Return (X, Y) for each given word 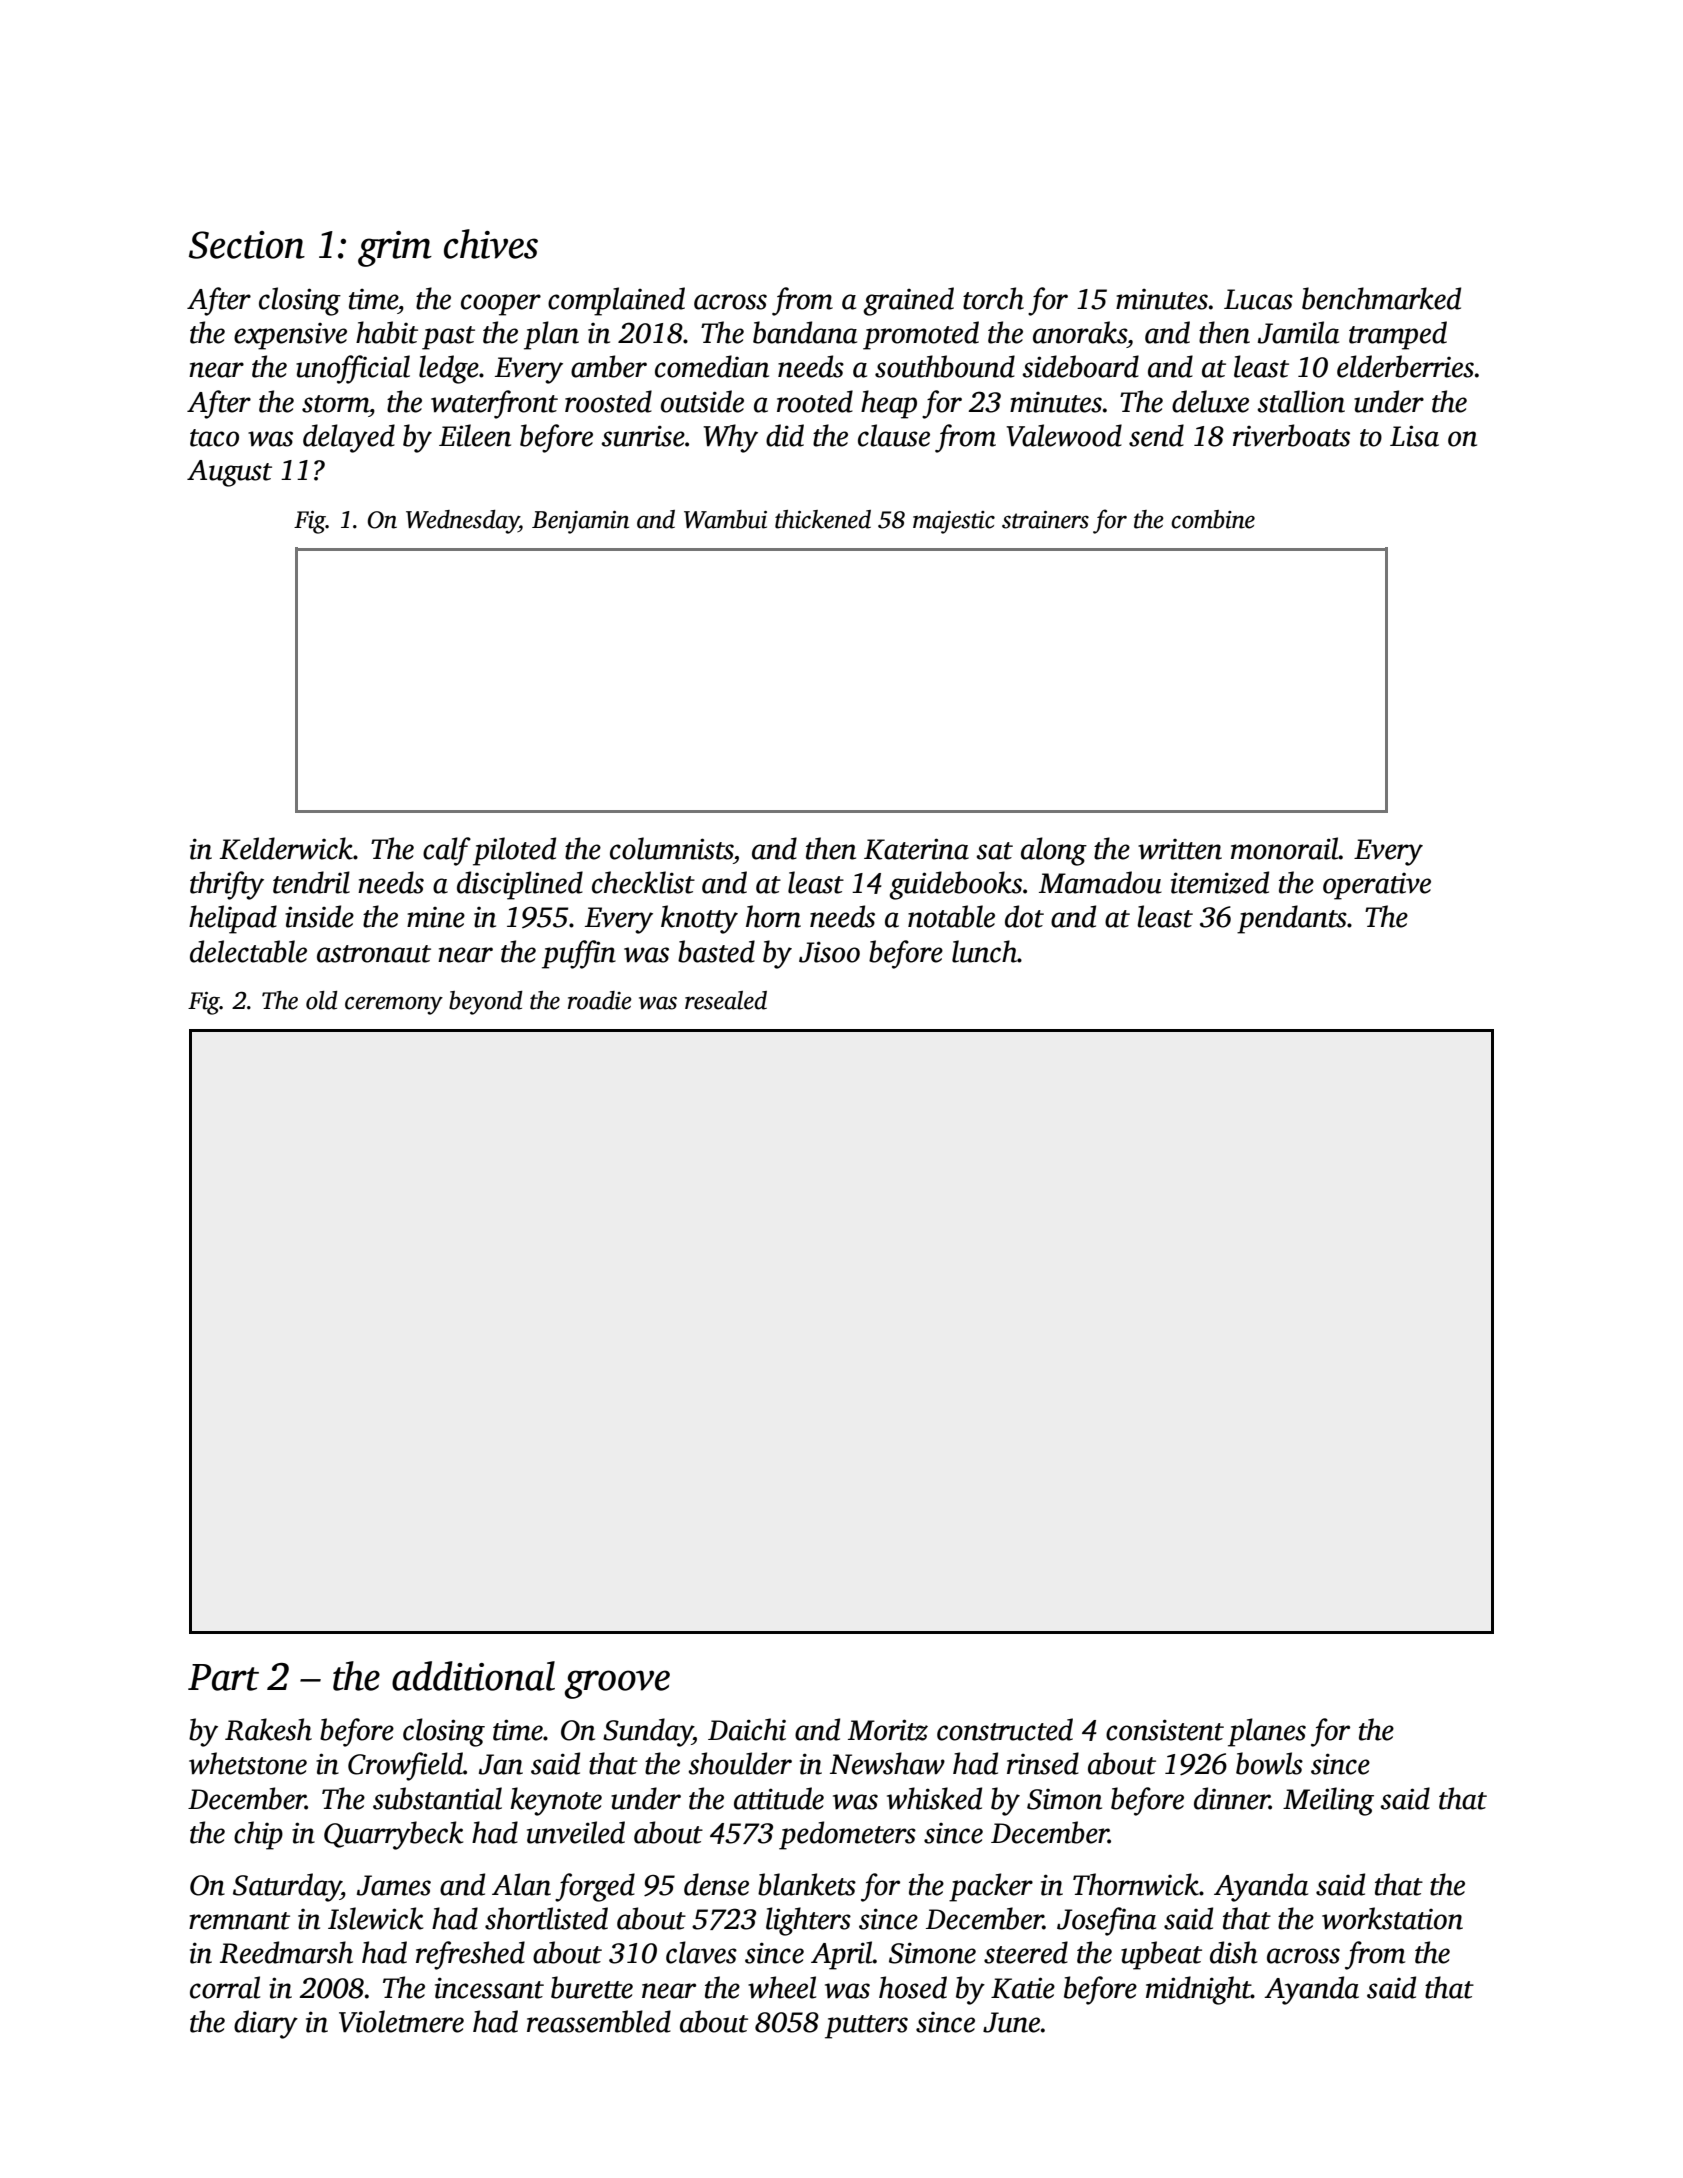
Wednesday (462, 522)
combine (1213, 519)
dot (1024, 916)
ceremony (394, 1005)
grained (908, 301)
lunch (984, 951)
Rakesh (268, 1729)
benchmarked (1381, 298)
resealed (726, 1000)
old (322, 1000)
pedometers (847, 1835)
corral (225, 1987)
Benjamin (580, 522)
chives (491, 244)
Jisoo (829, 952)
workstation (1392, 1918)
